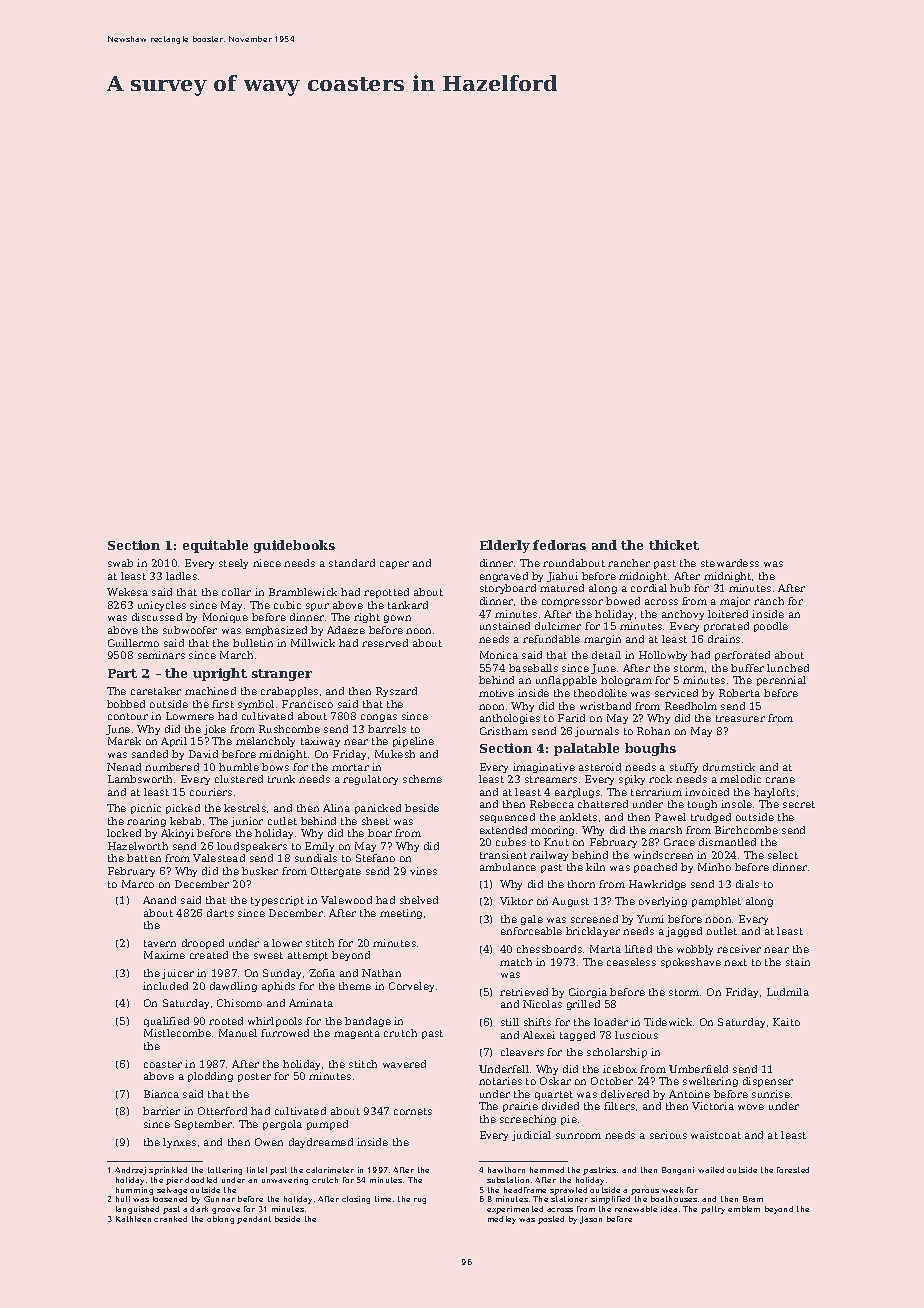 This document has width=924, height=1308. What do you see at coordinates (203, 944) in the document?
I see `drooped` at bounding box center [203, 944].
